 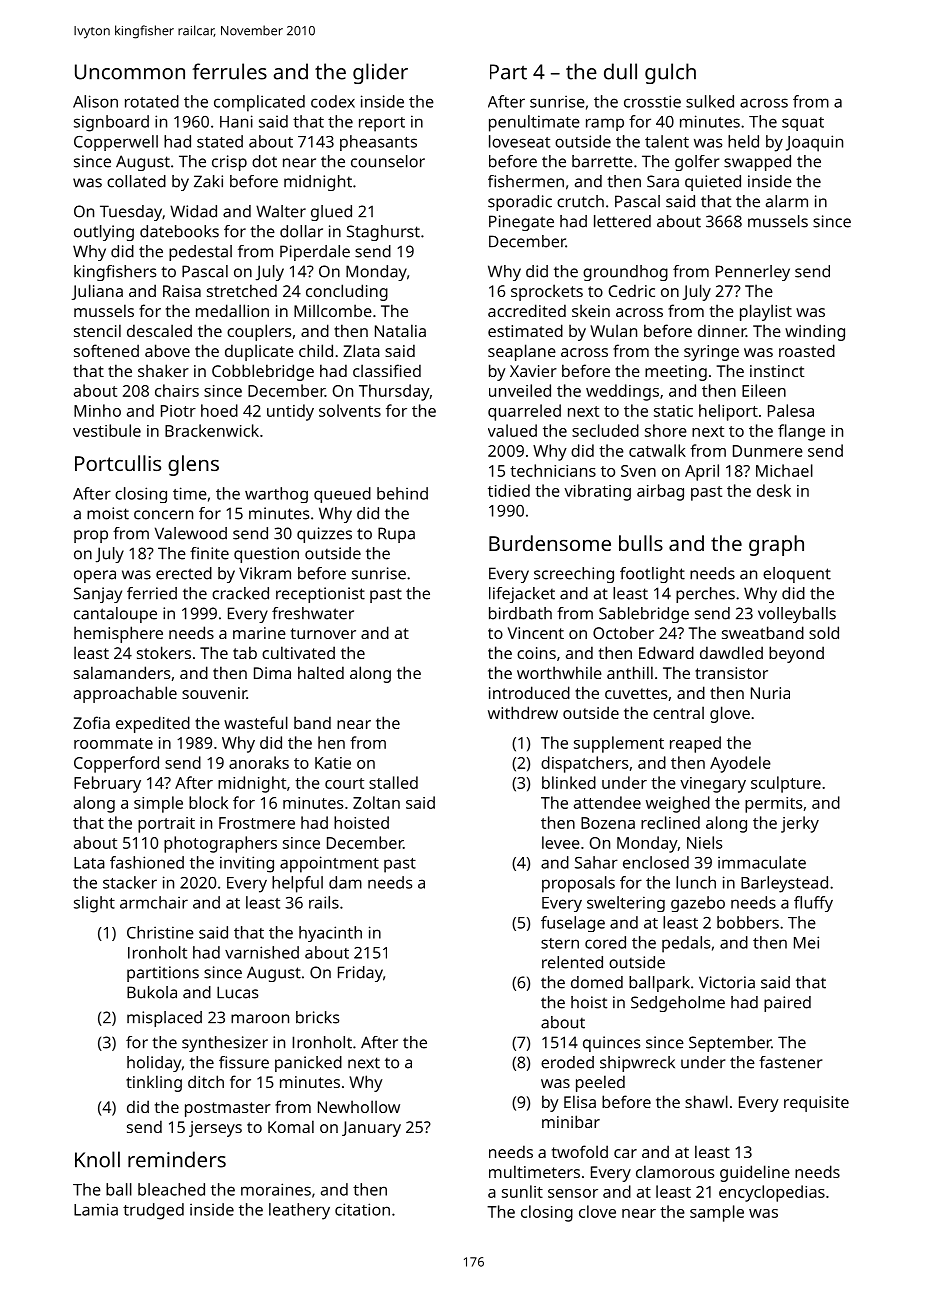 What do you see at coordinates (380, 73) in the page?
I see `glider` at bounding box center [380, 73].
